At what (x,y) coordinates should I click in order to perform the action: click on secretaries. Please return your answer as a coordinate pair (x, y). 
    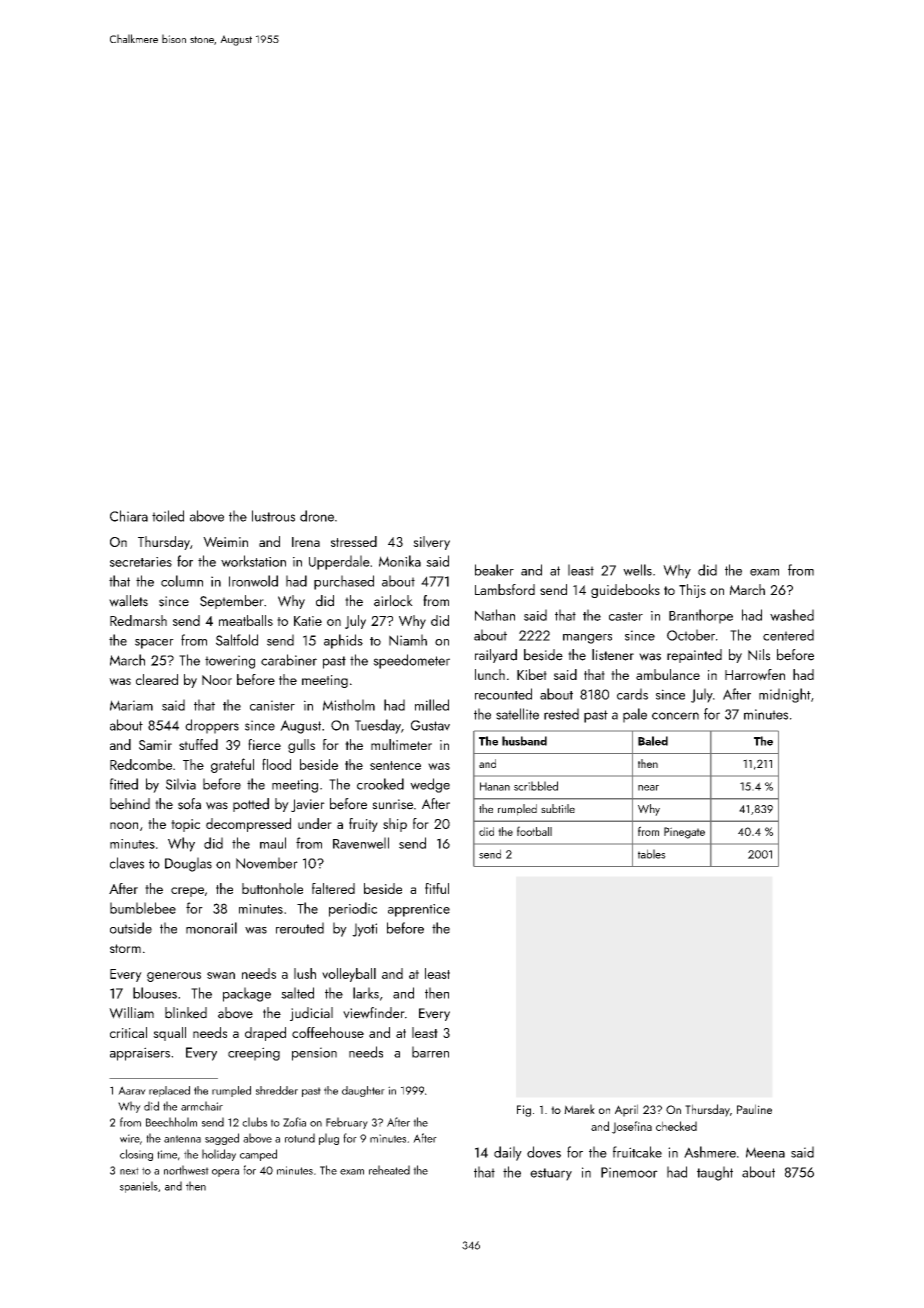
    Looking at the image, I should click on (141, 562).
